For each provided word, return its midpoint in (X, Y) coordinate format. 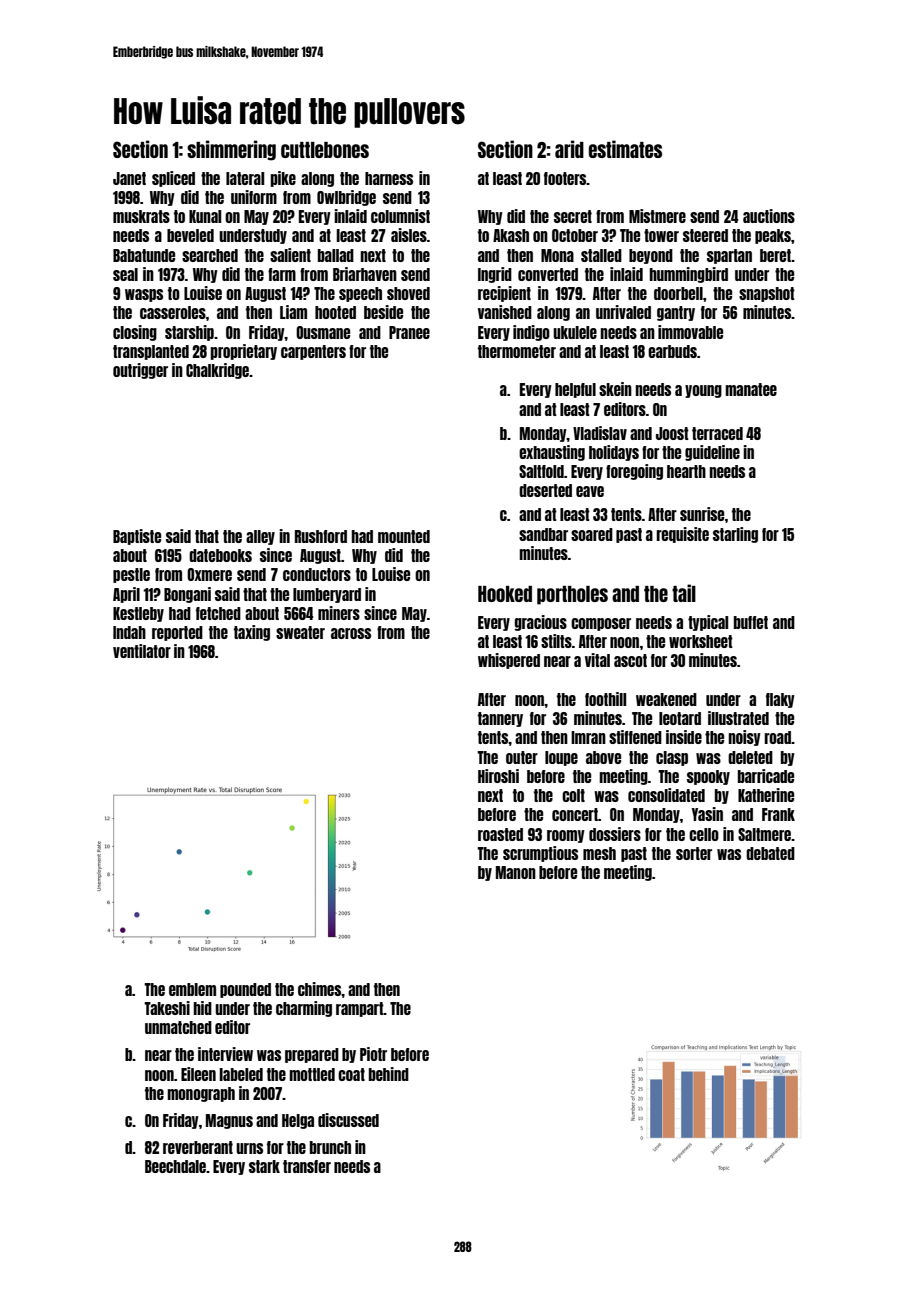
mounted (404, 536)
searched (210, 255)
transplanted (151, 352)
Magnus (229, 1121)
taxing (252, 633)
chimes (320, 989)
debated (770, 853)
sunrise (702, 514)
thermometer (517, 351)
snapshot (767, 294)
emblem (192, 989)
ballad (336, 255)
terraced (717, 433)
